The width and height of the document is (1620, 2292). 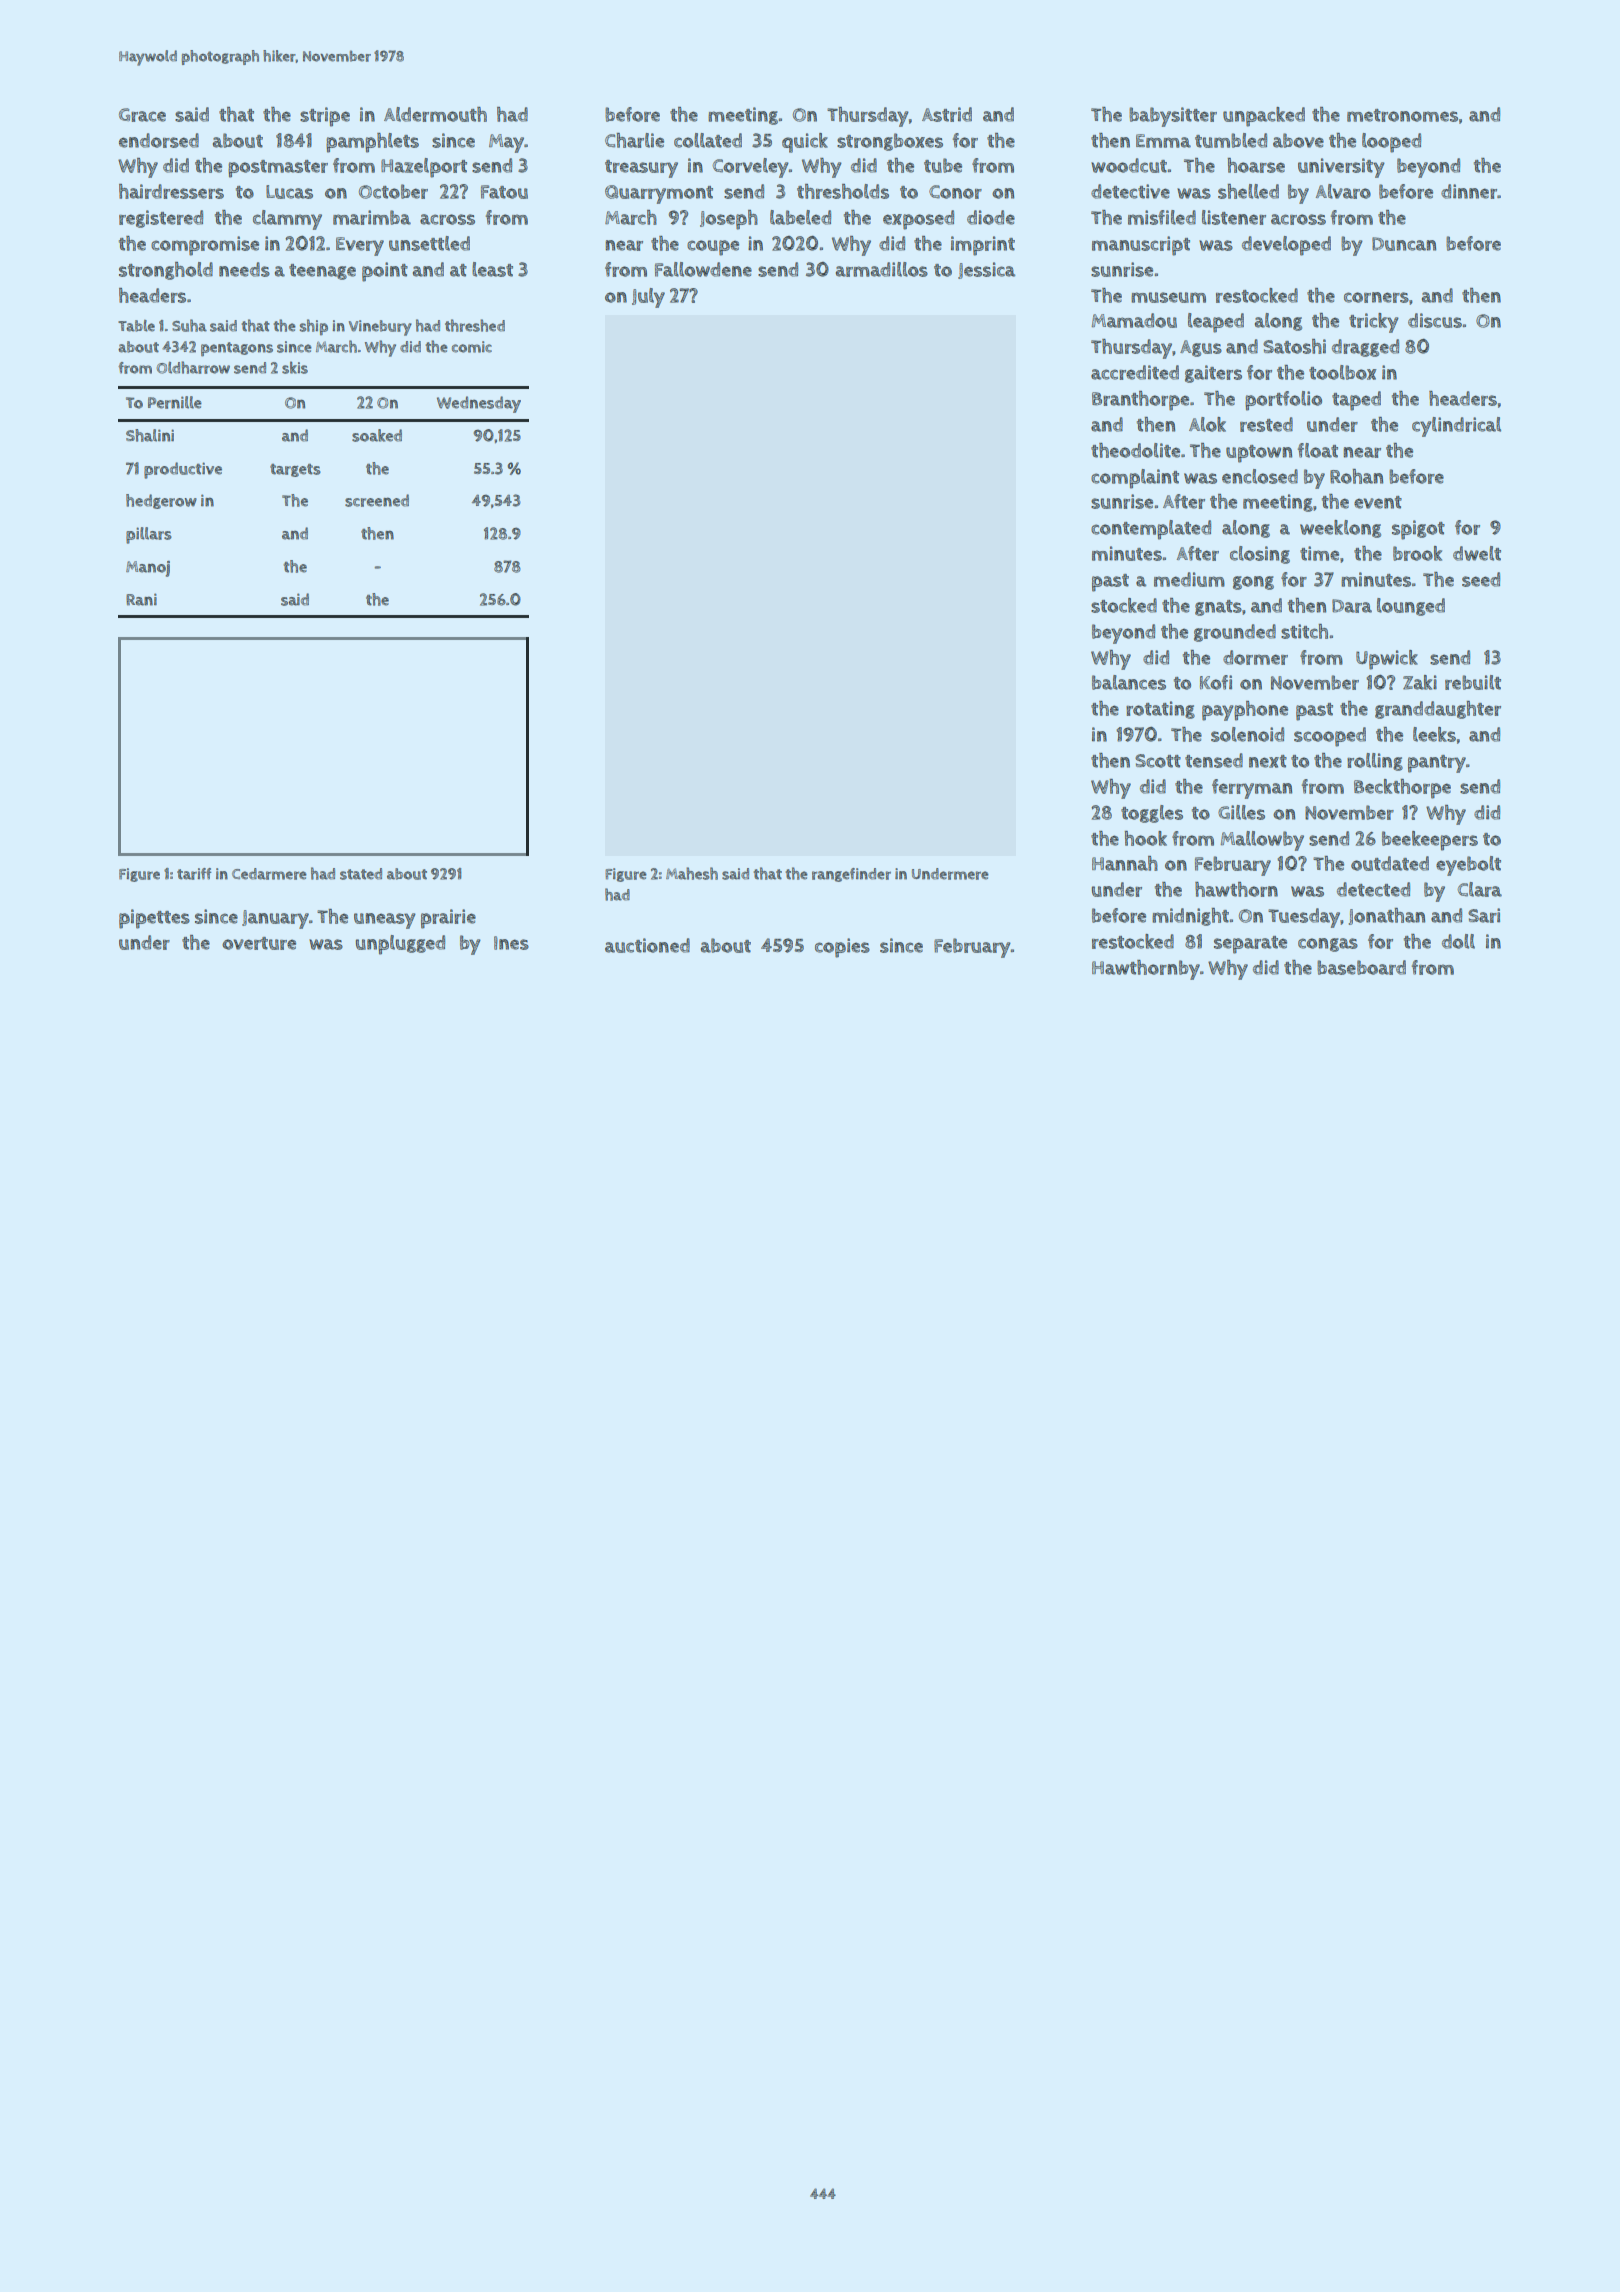 What do you see at coordinates (377, 500) in the document?
I see `screened` at bounding box center [377, 500].
